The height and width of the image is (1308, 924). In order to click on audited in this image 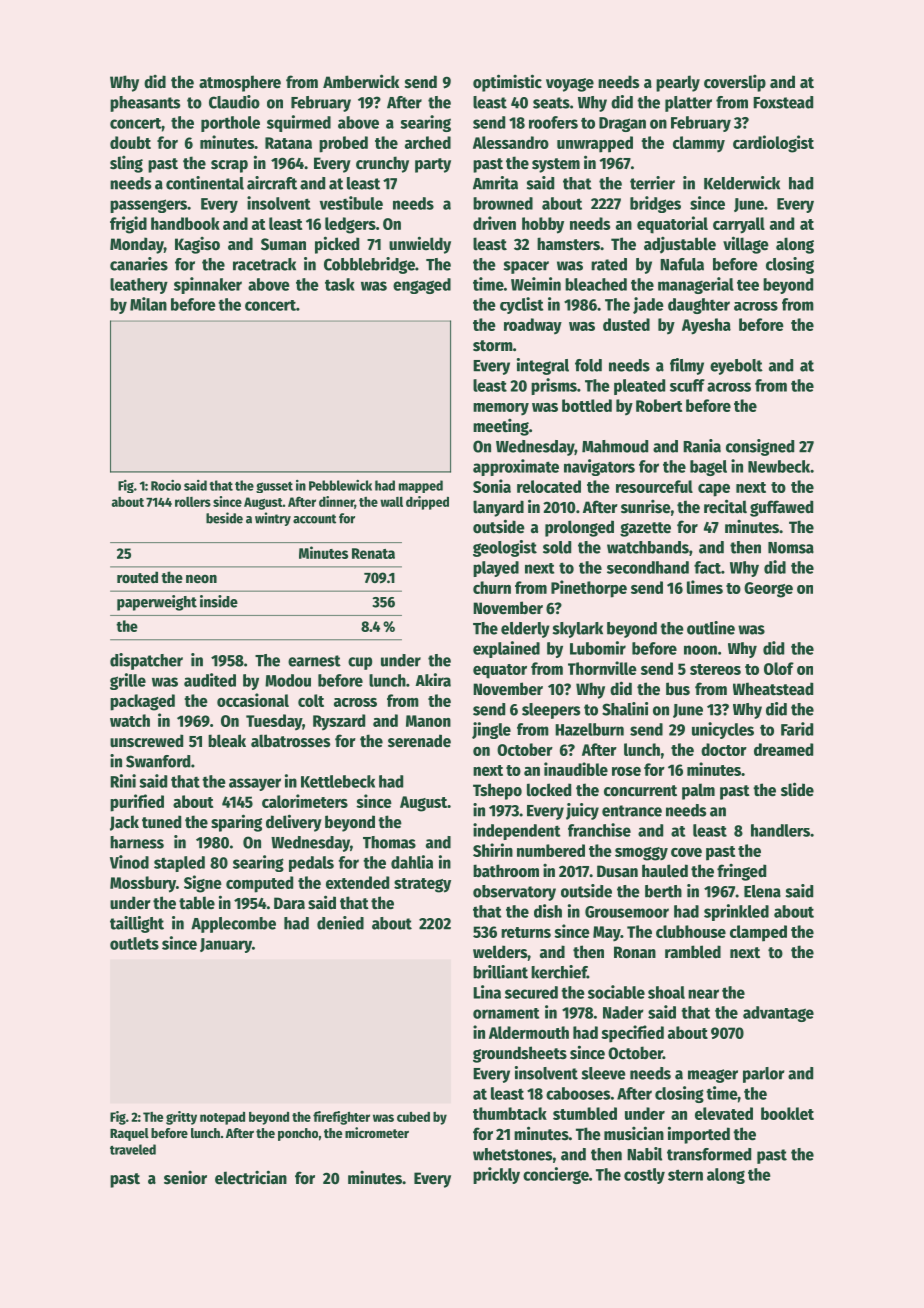, I will do `click(210, 680)`.
